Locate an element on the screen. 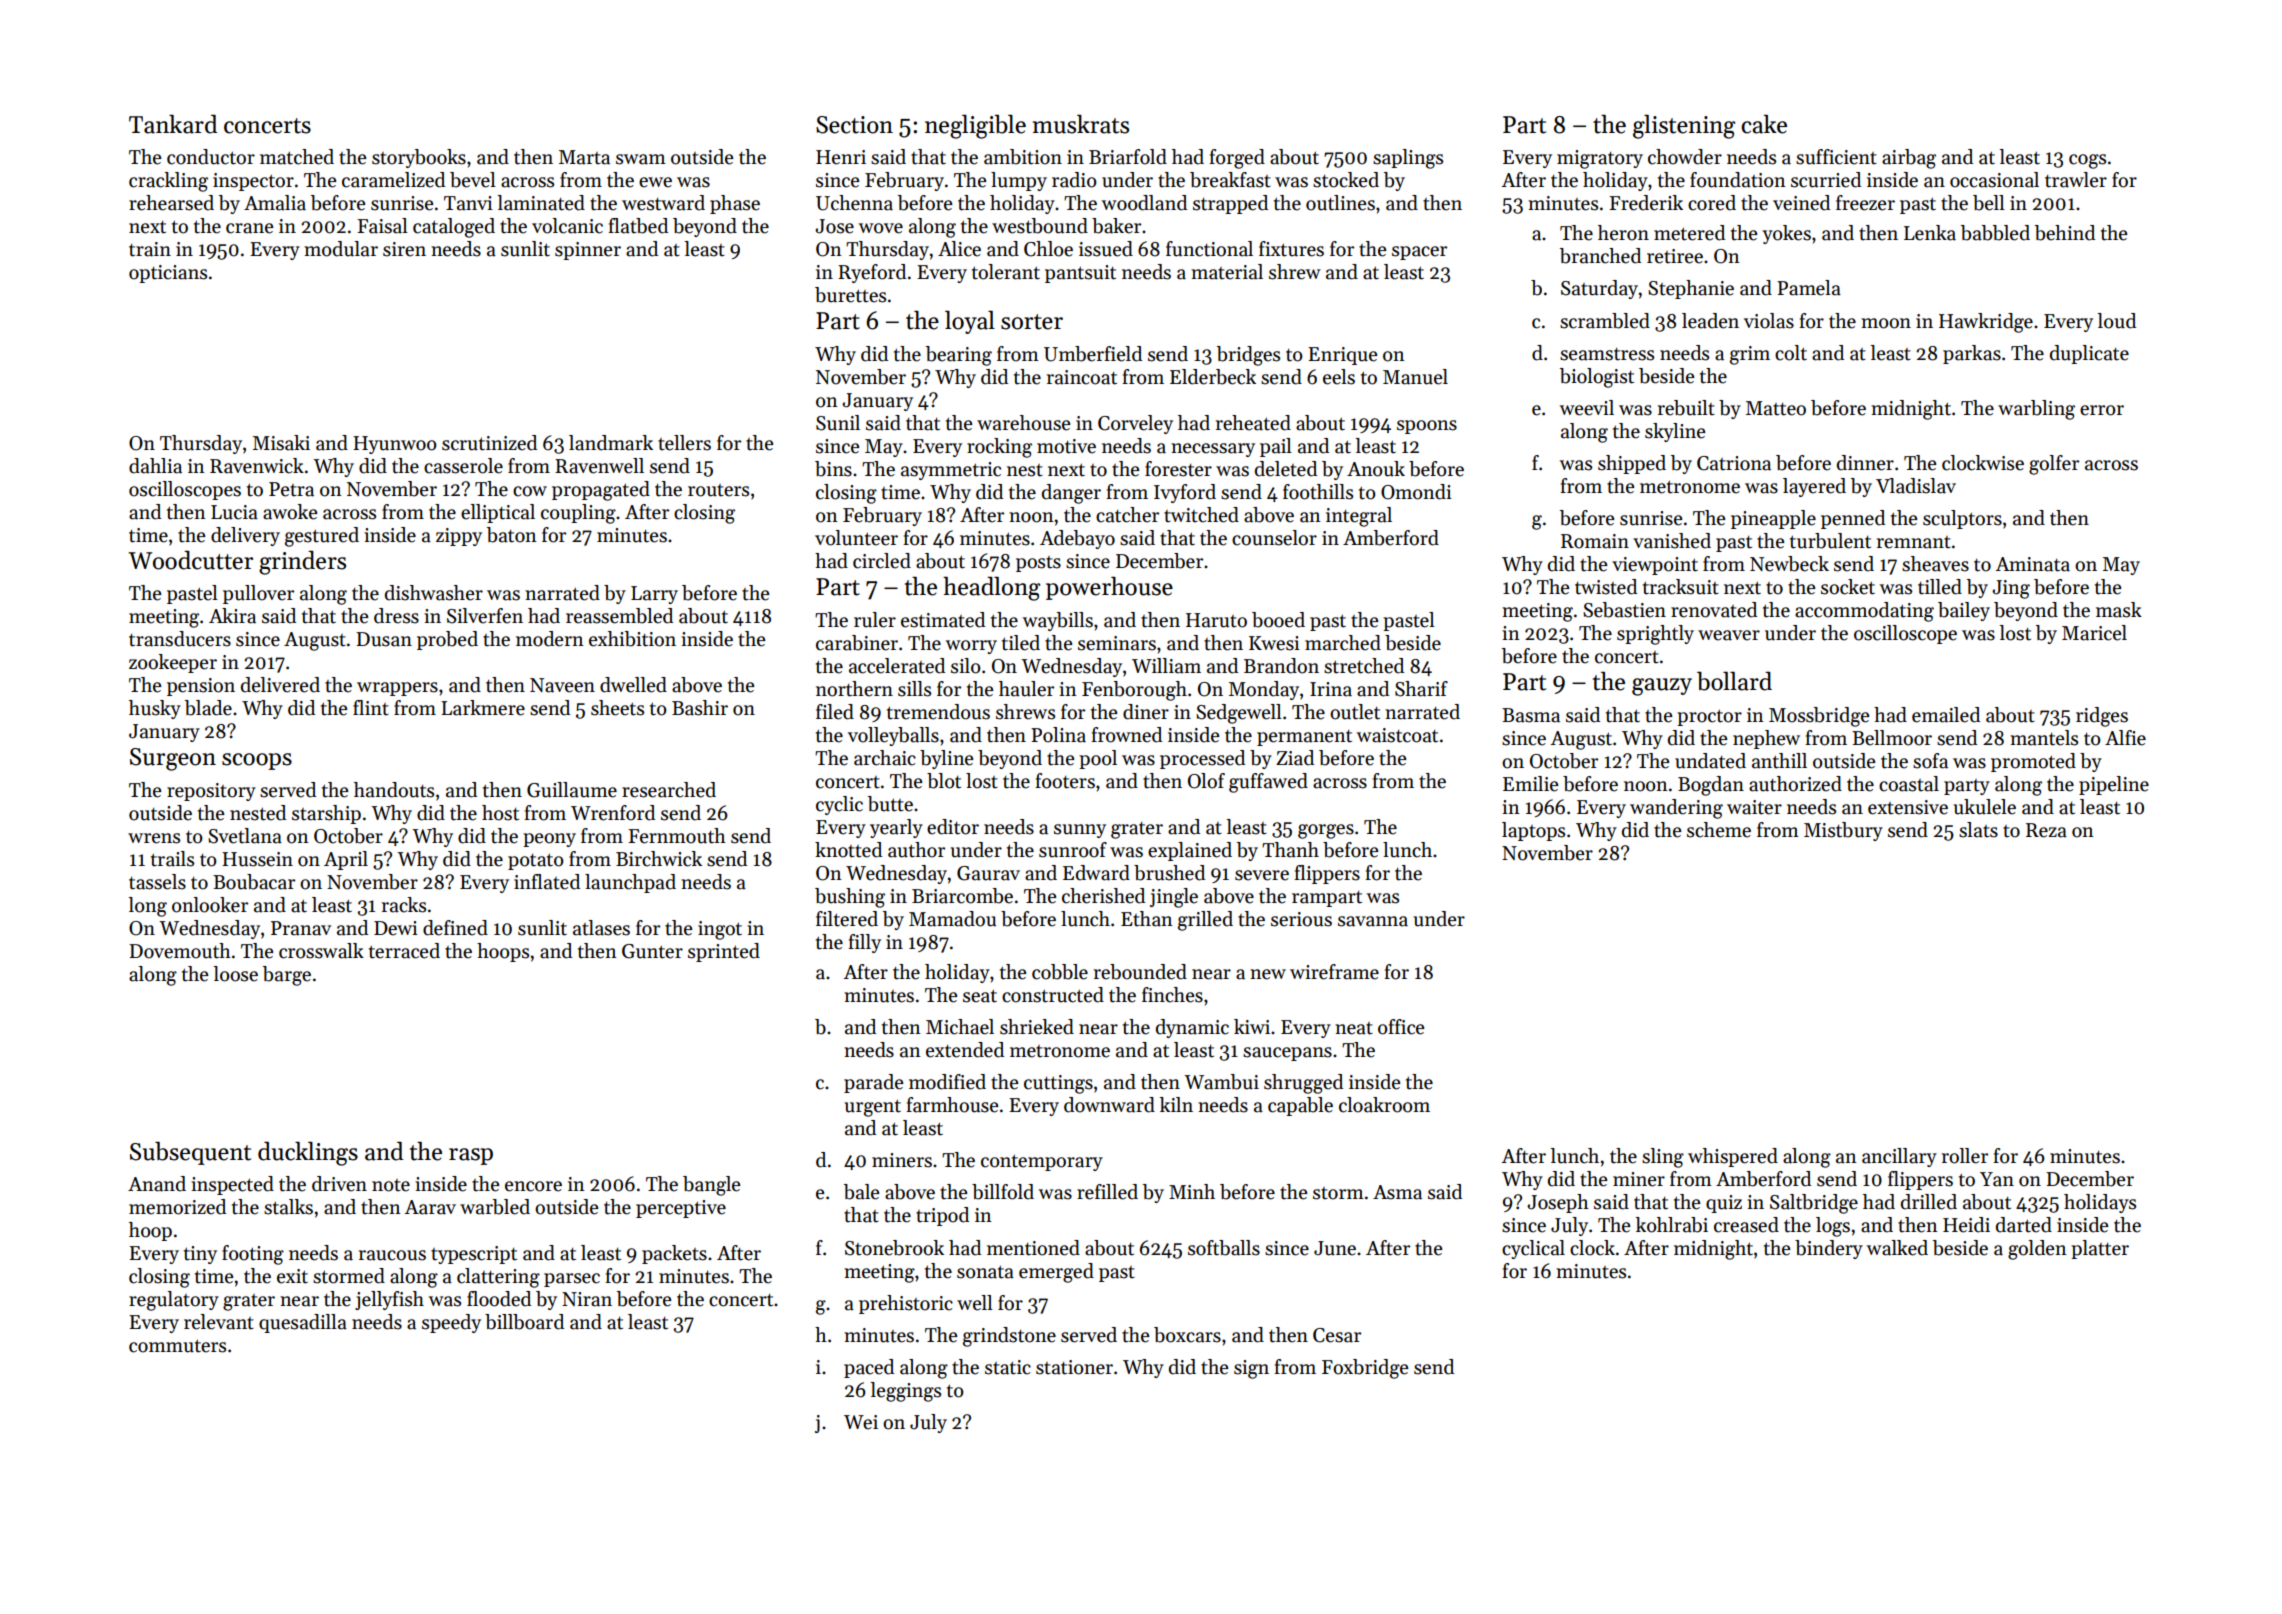 The image size is (2282, 1614). catcher is located at coordinates (1127, 515).
